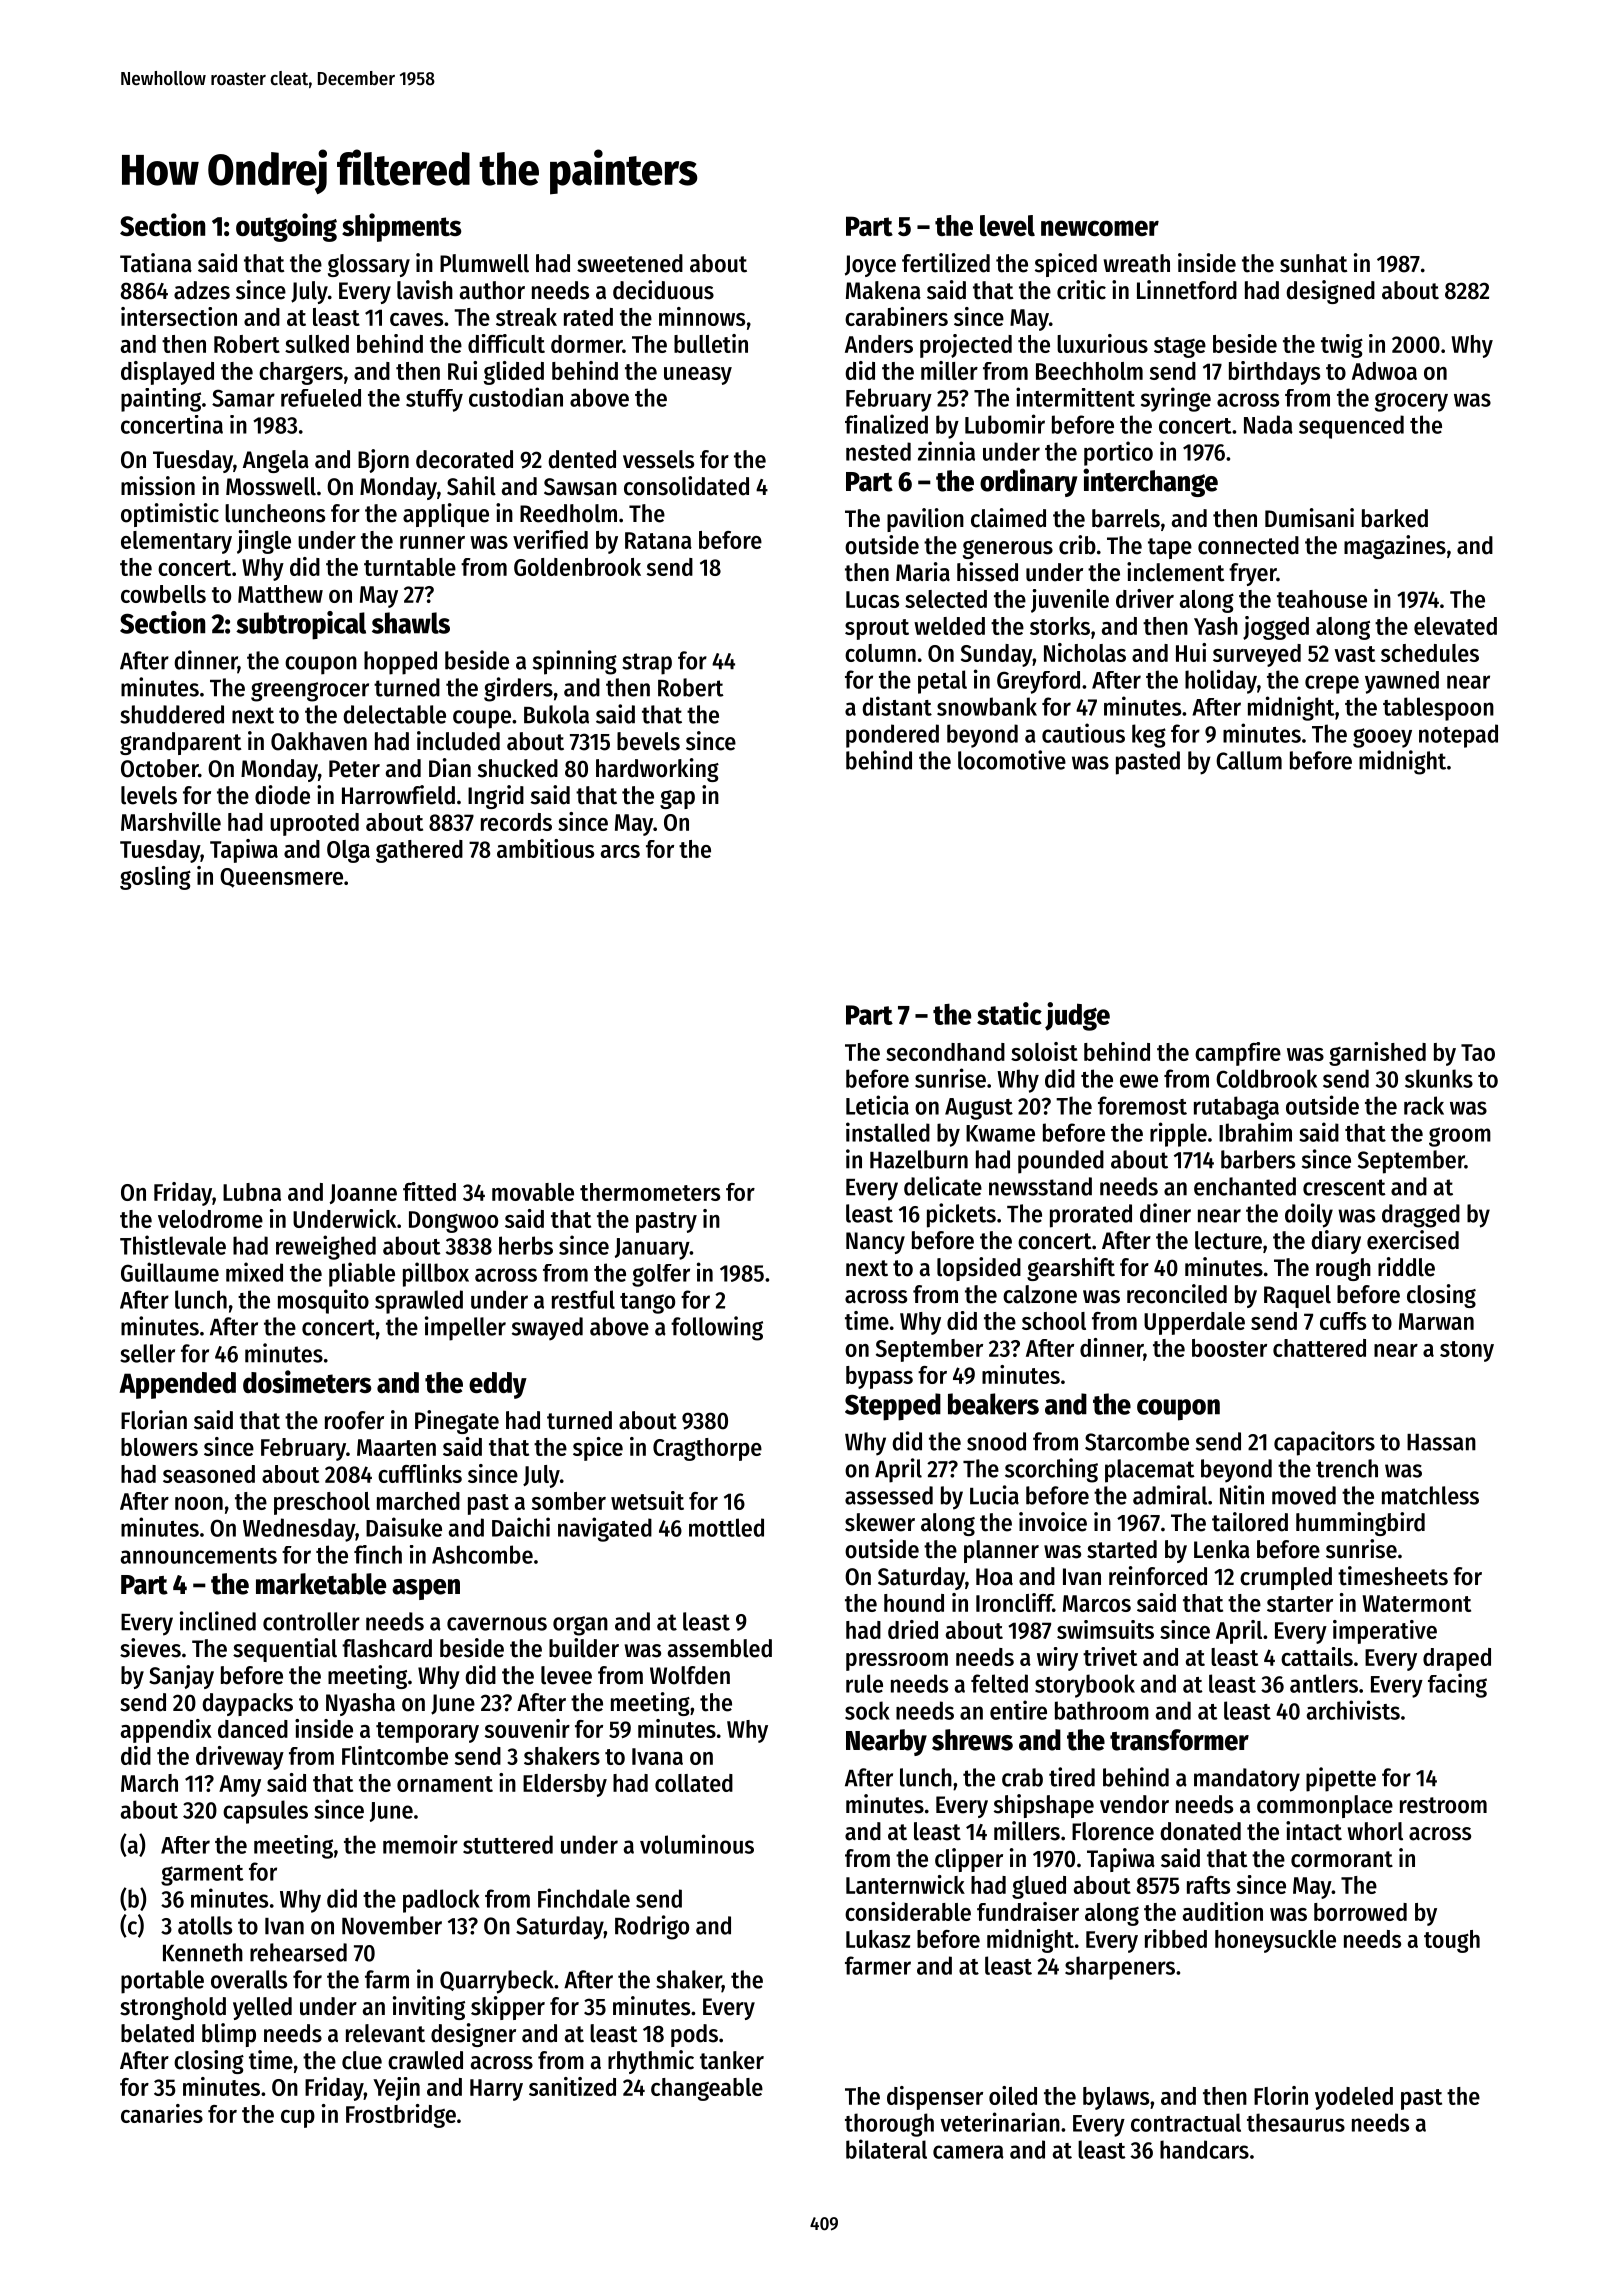 This screenshot has width=1620, height=2292. What do you see at coordinates (218, 1621) in the screenshot?
I see `inclined` at bounding box center [218, 1621].
